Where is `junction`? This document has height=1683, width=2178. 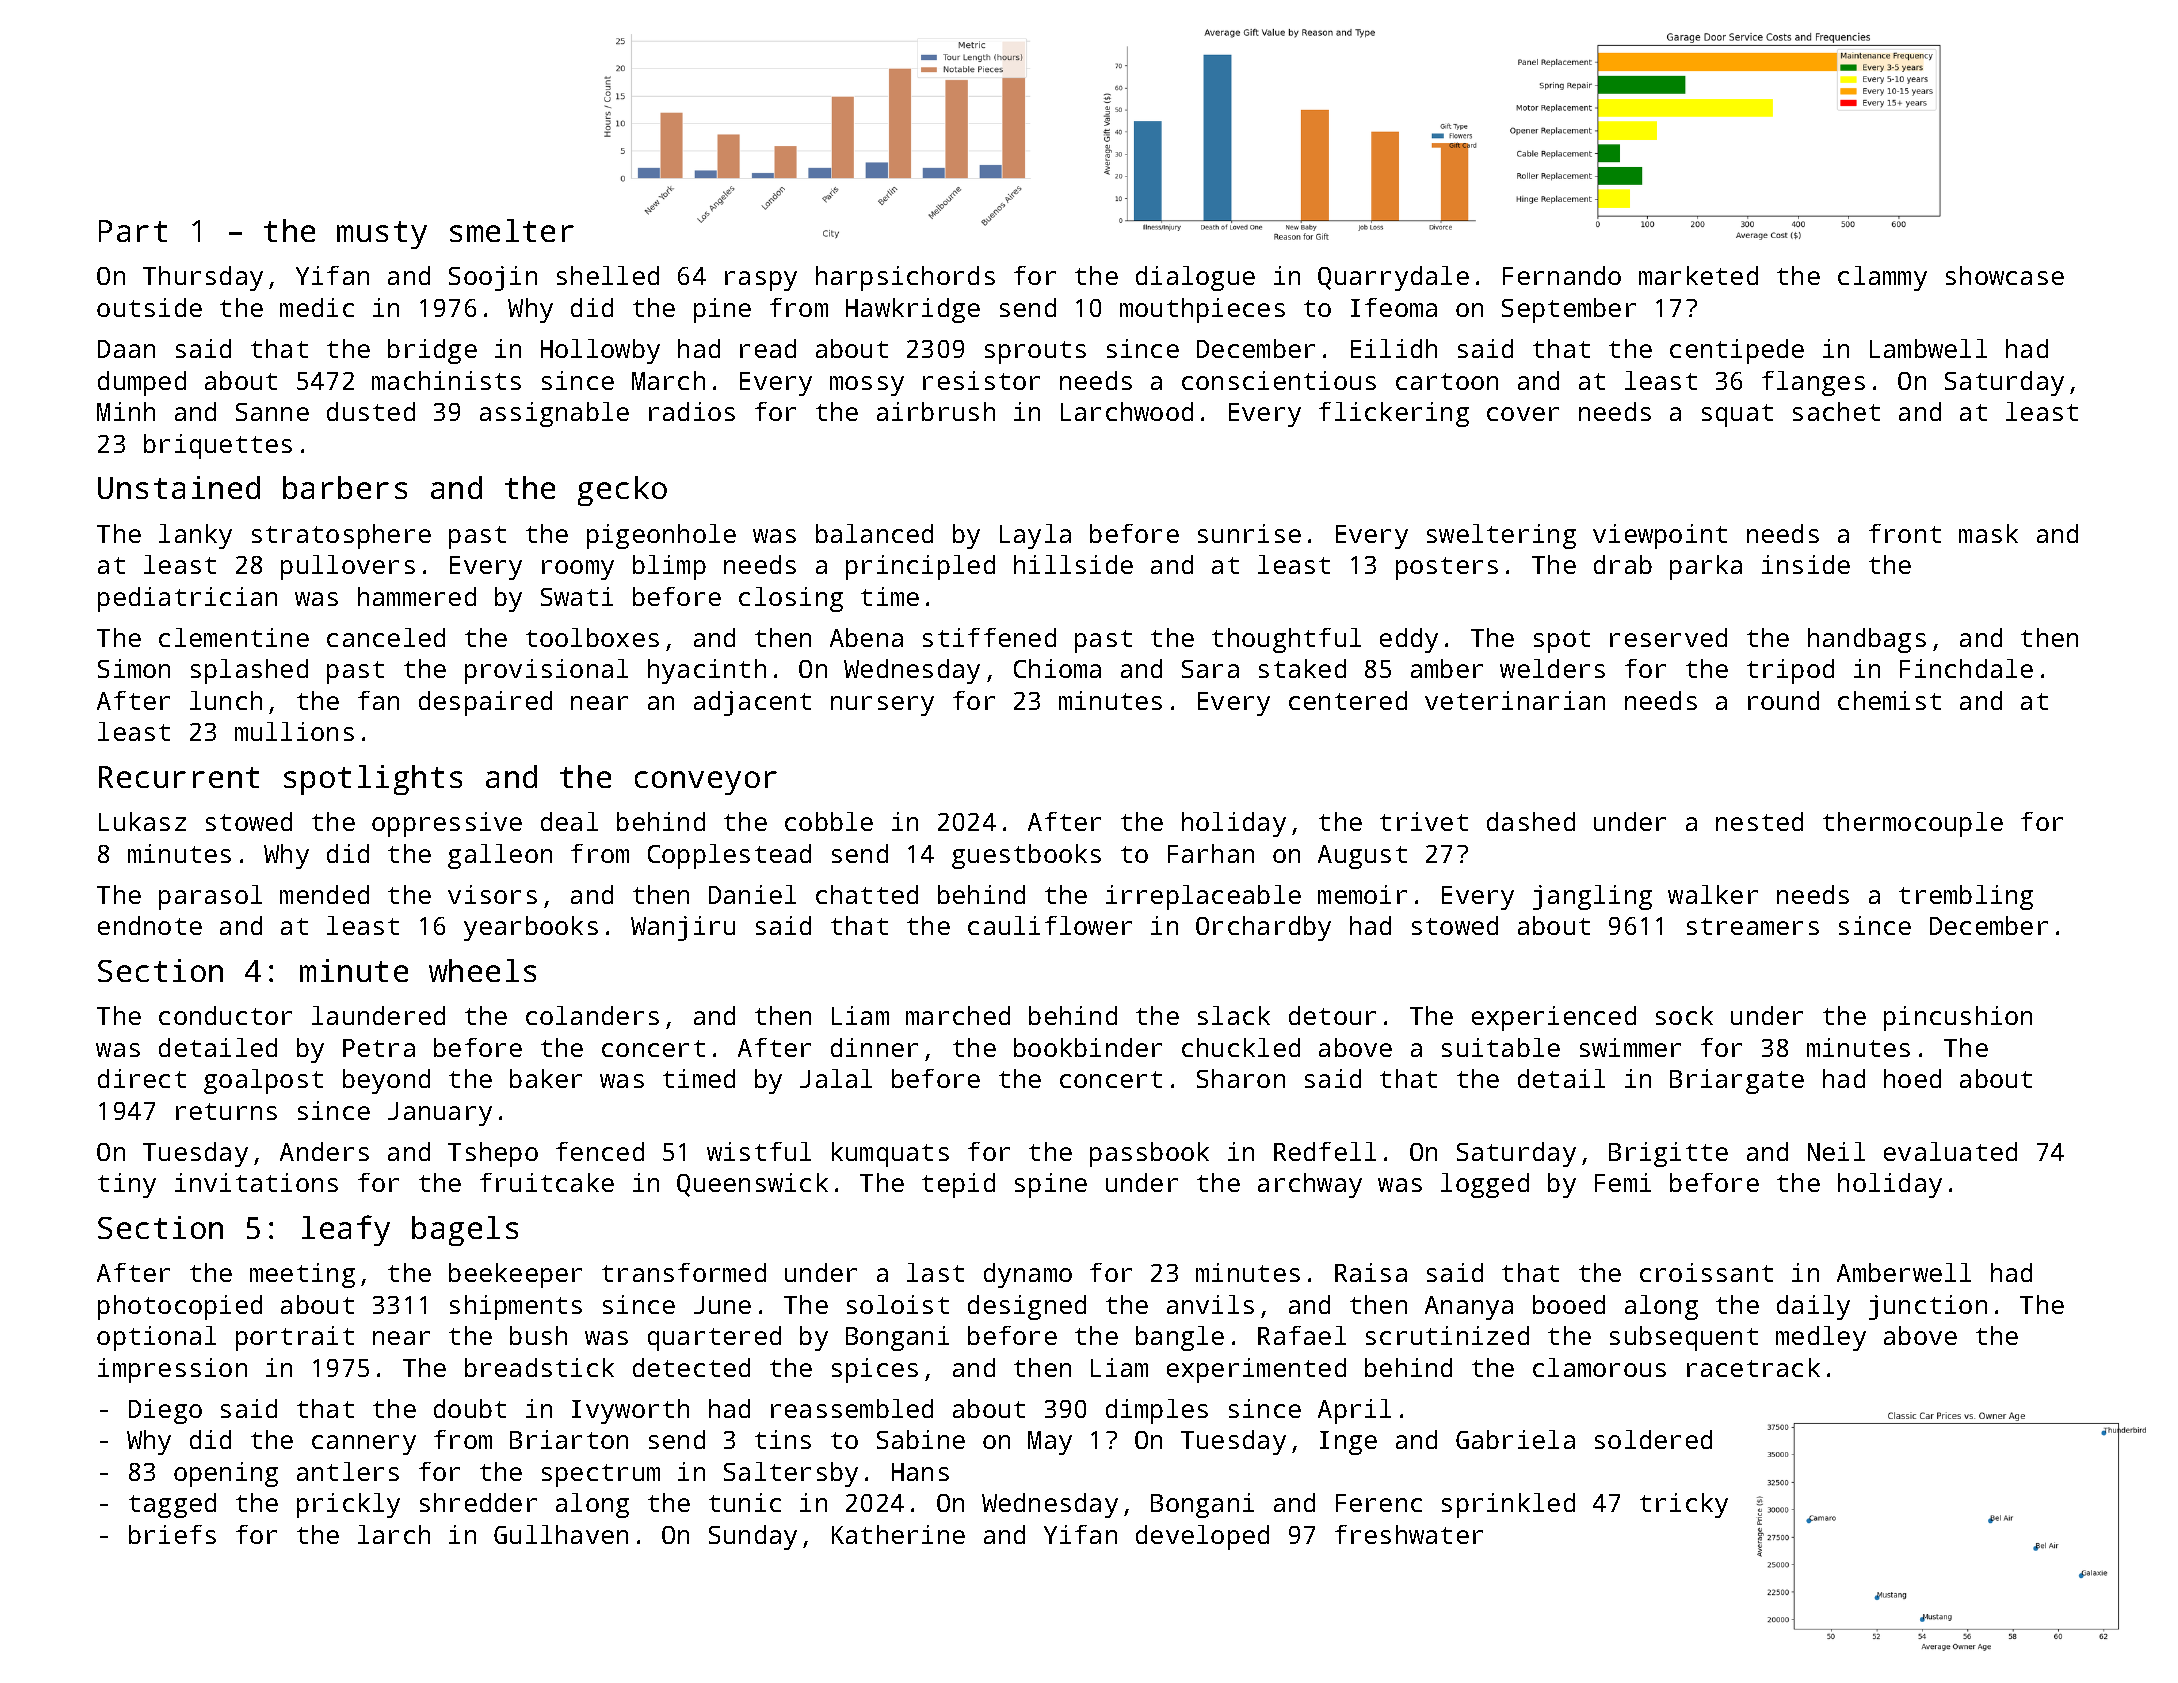
junction is located at coordinates (1928, 1307).
